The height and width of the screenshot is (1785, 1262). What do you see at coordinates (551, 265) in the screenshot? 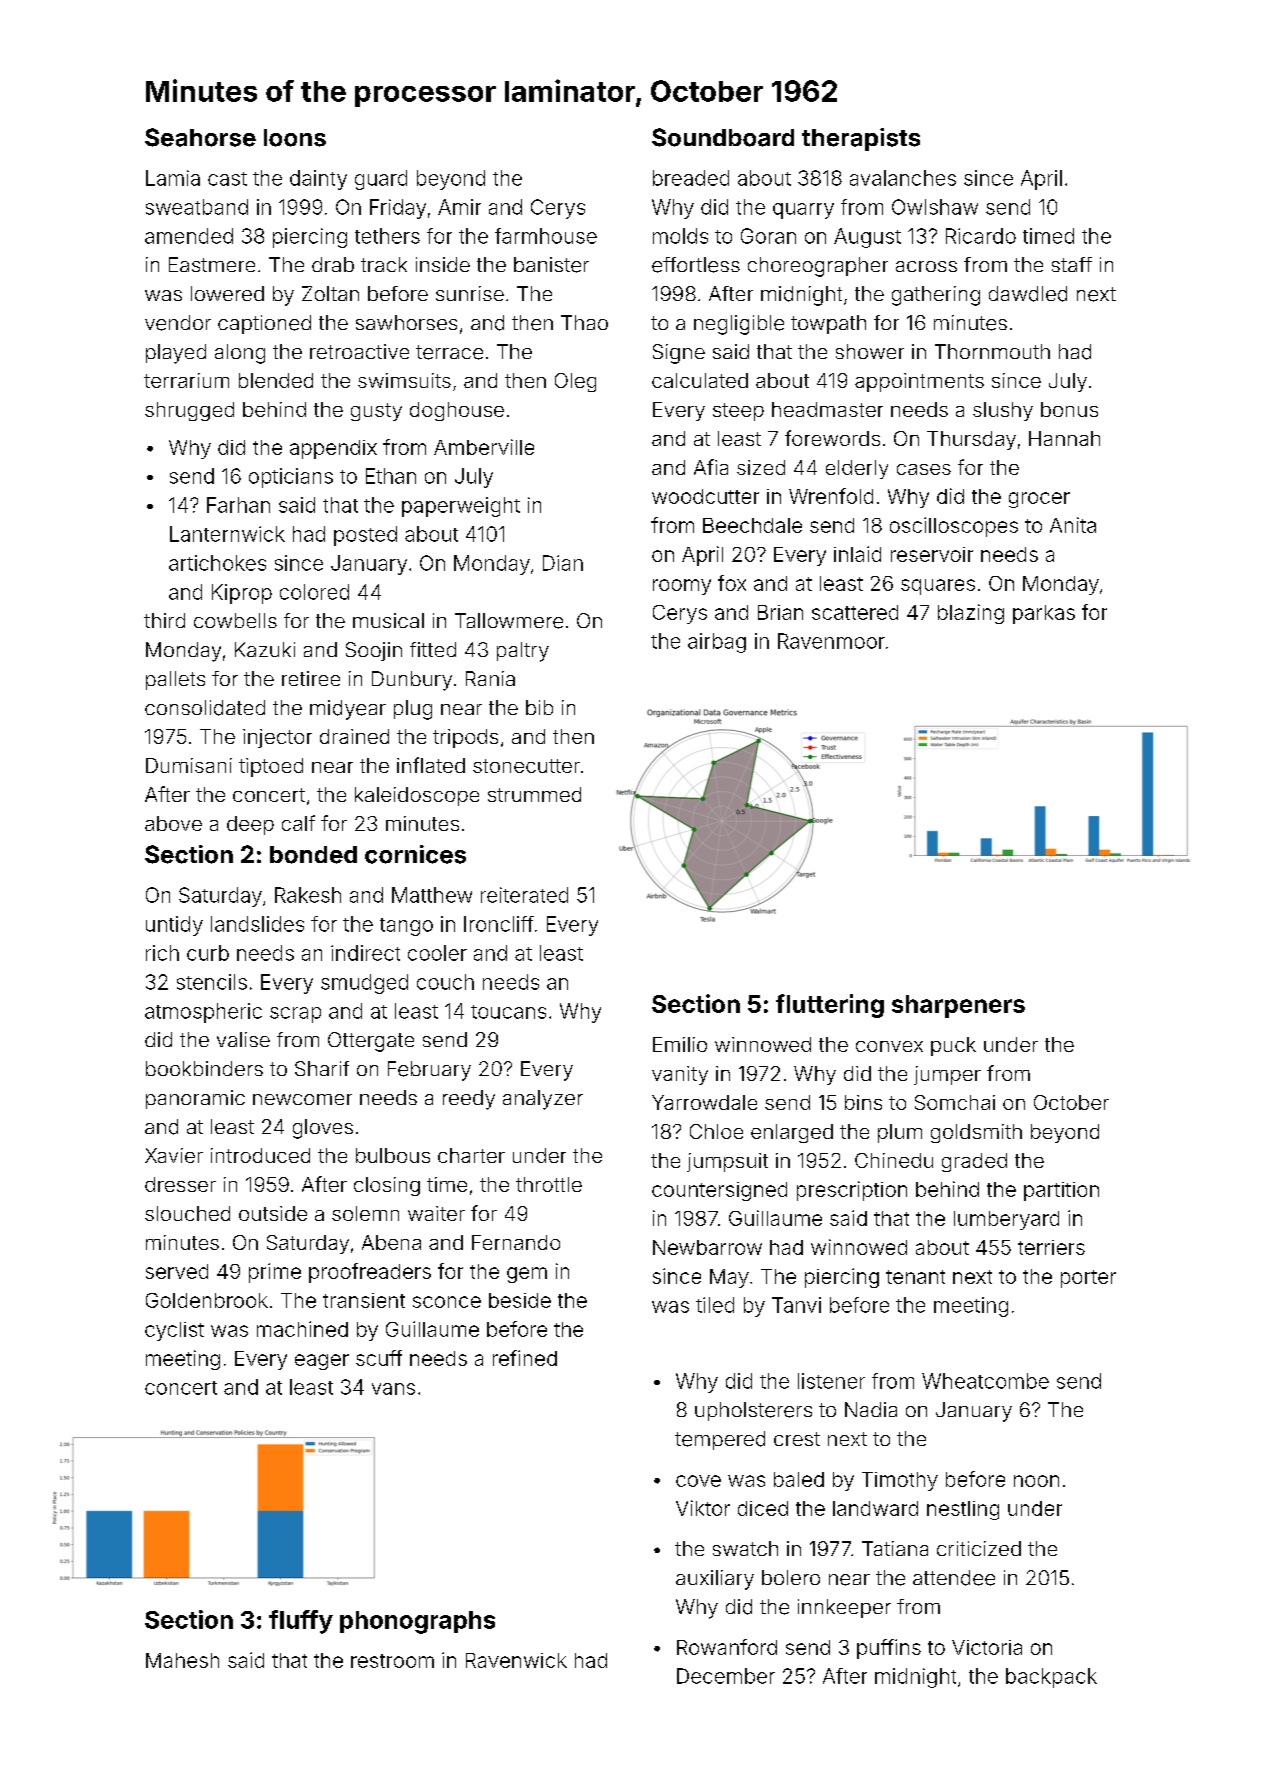
I see `banister` at bounding box center [551, 265].
